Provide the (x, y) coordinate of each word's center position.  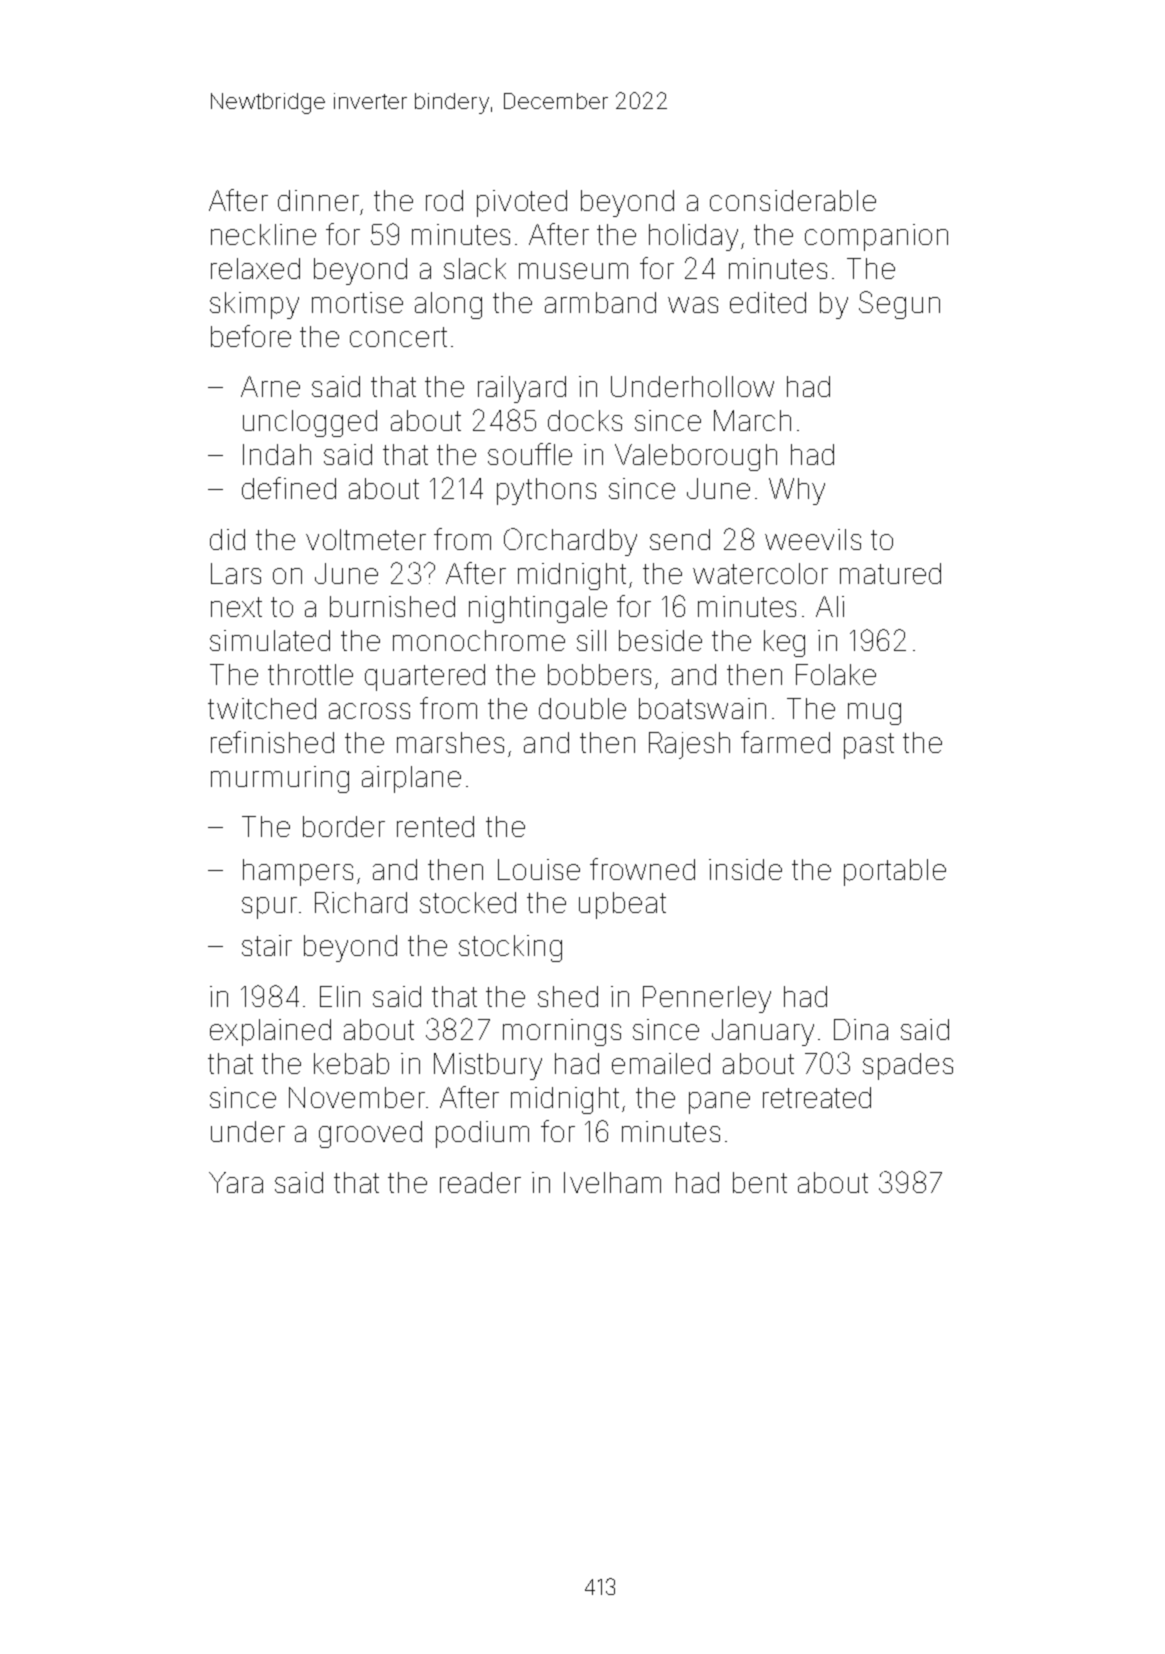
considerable (793, 200)
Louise (539, 869)
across (369, 711)
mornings (562, 1032)
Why (797, 491)
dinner (318, 200)
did (227, 539)
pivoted (522, 203)
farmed (785, 742)
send (680, 539)
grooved (370, 1134)
